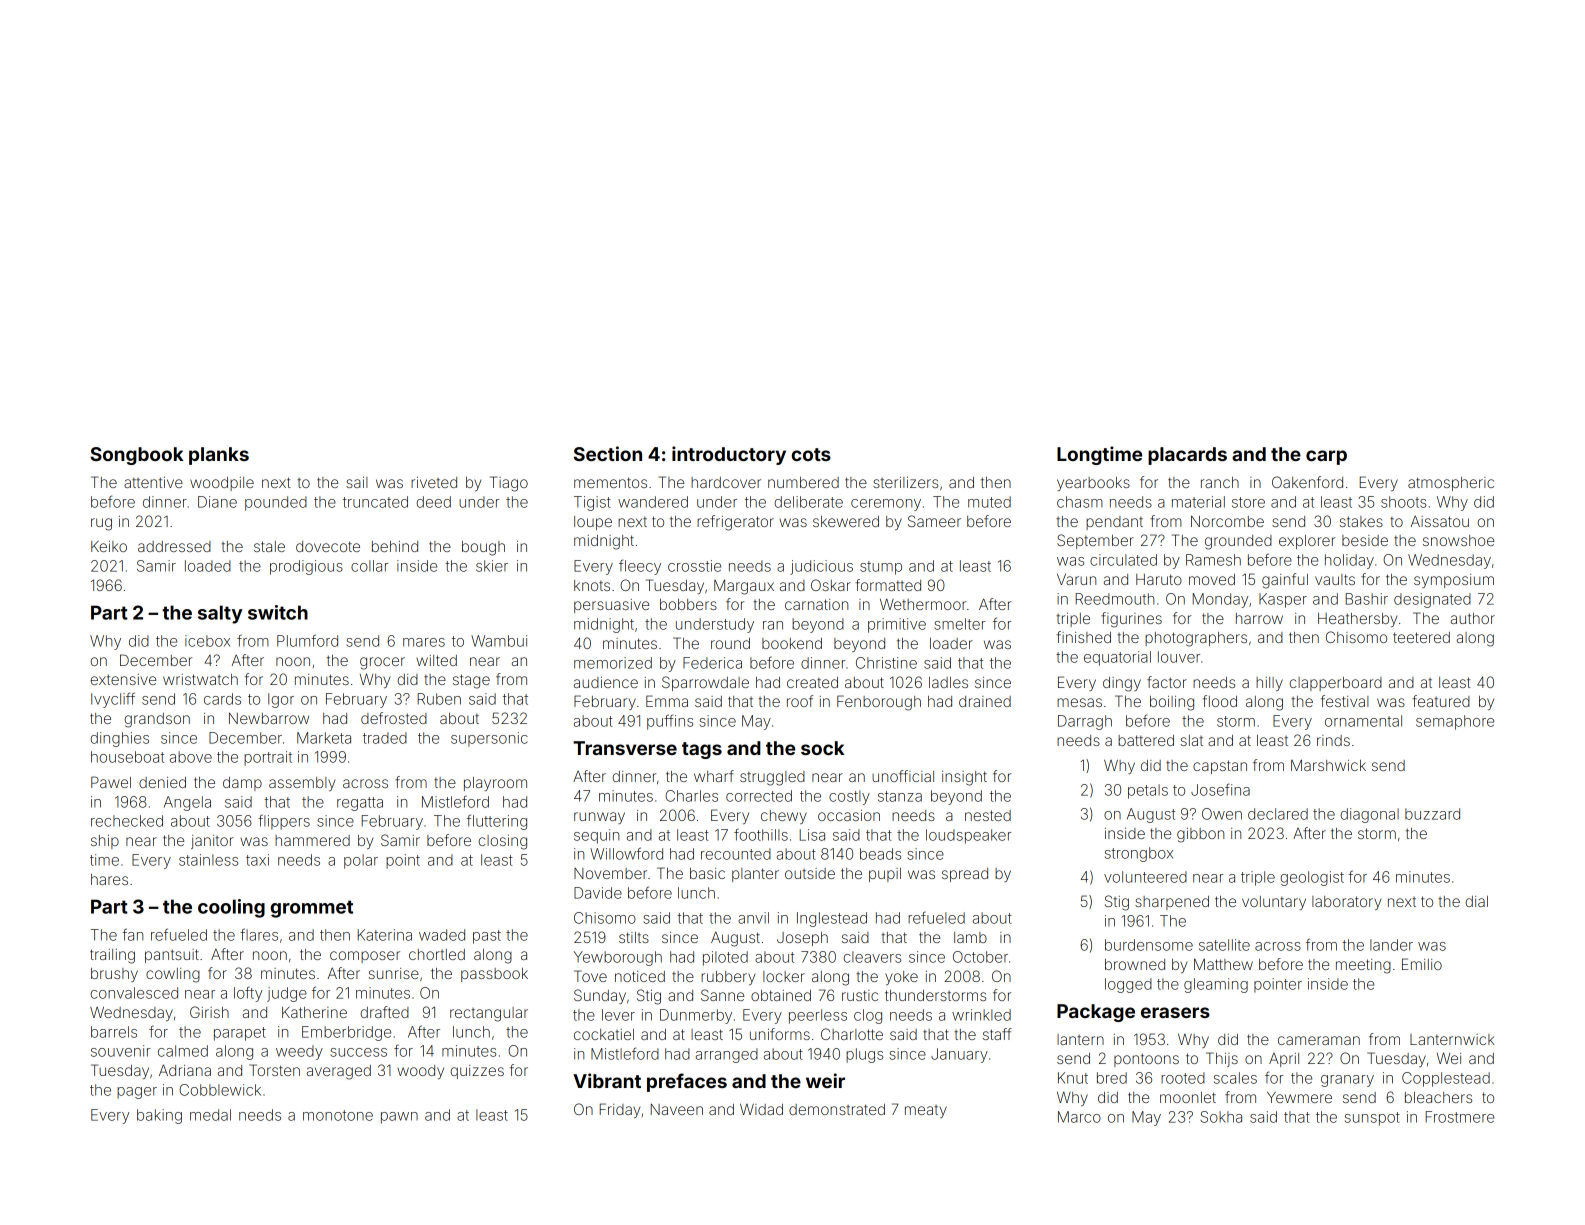 Image resolution: width=1585 pixels, height=1225 pixels. Describe the element at coordinates (897, 625) in the page. I see `primitive` at that location.
